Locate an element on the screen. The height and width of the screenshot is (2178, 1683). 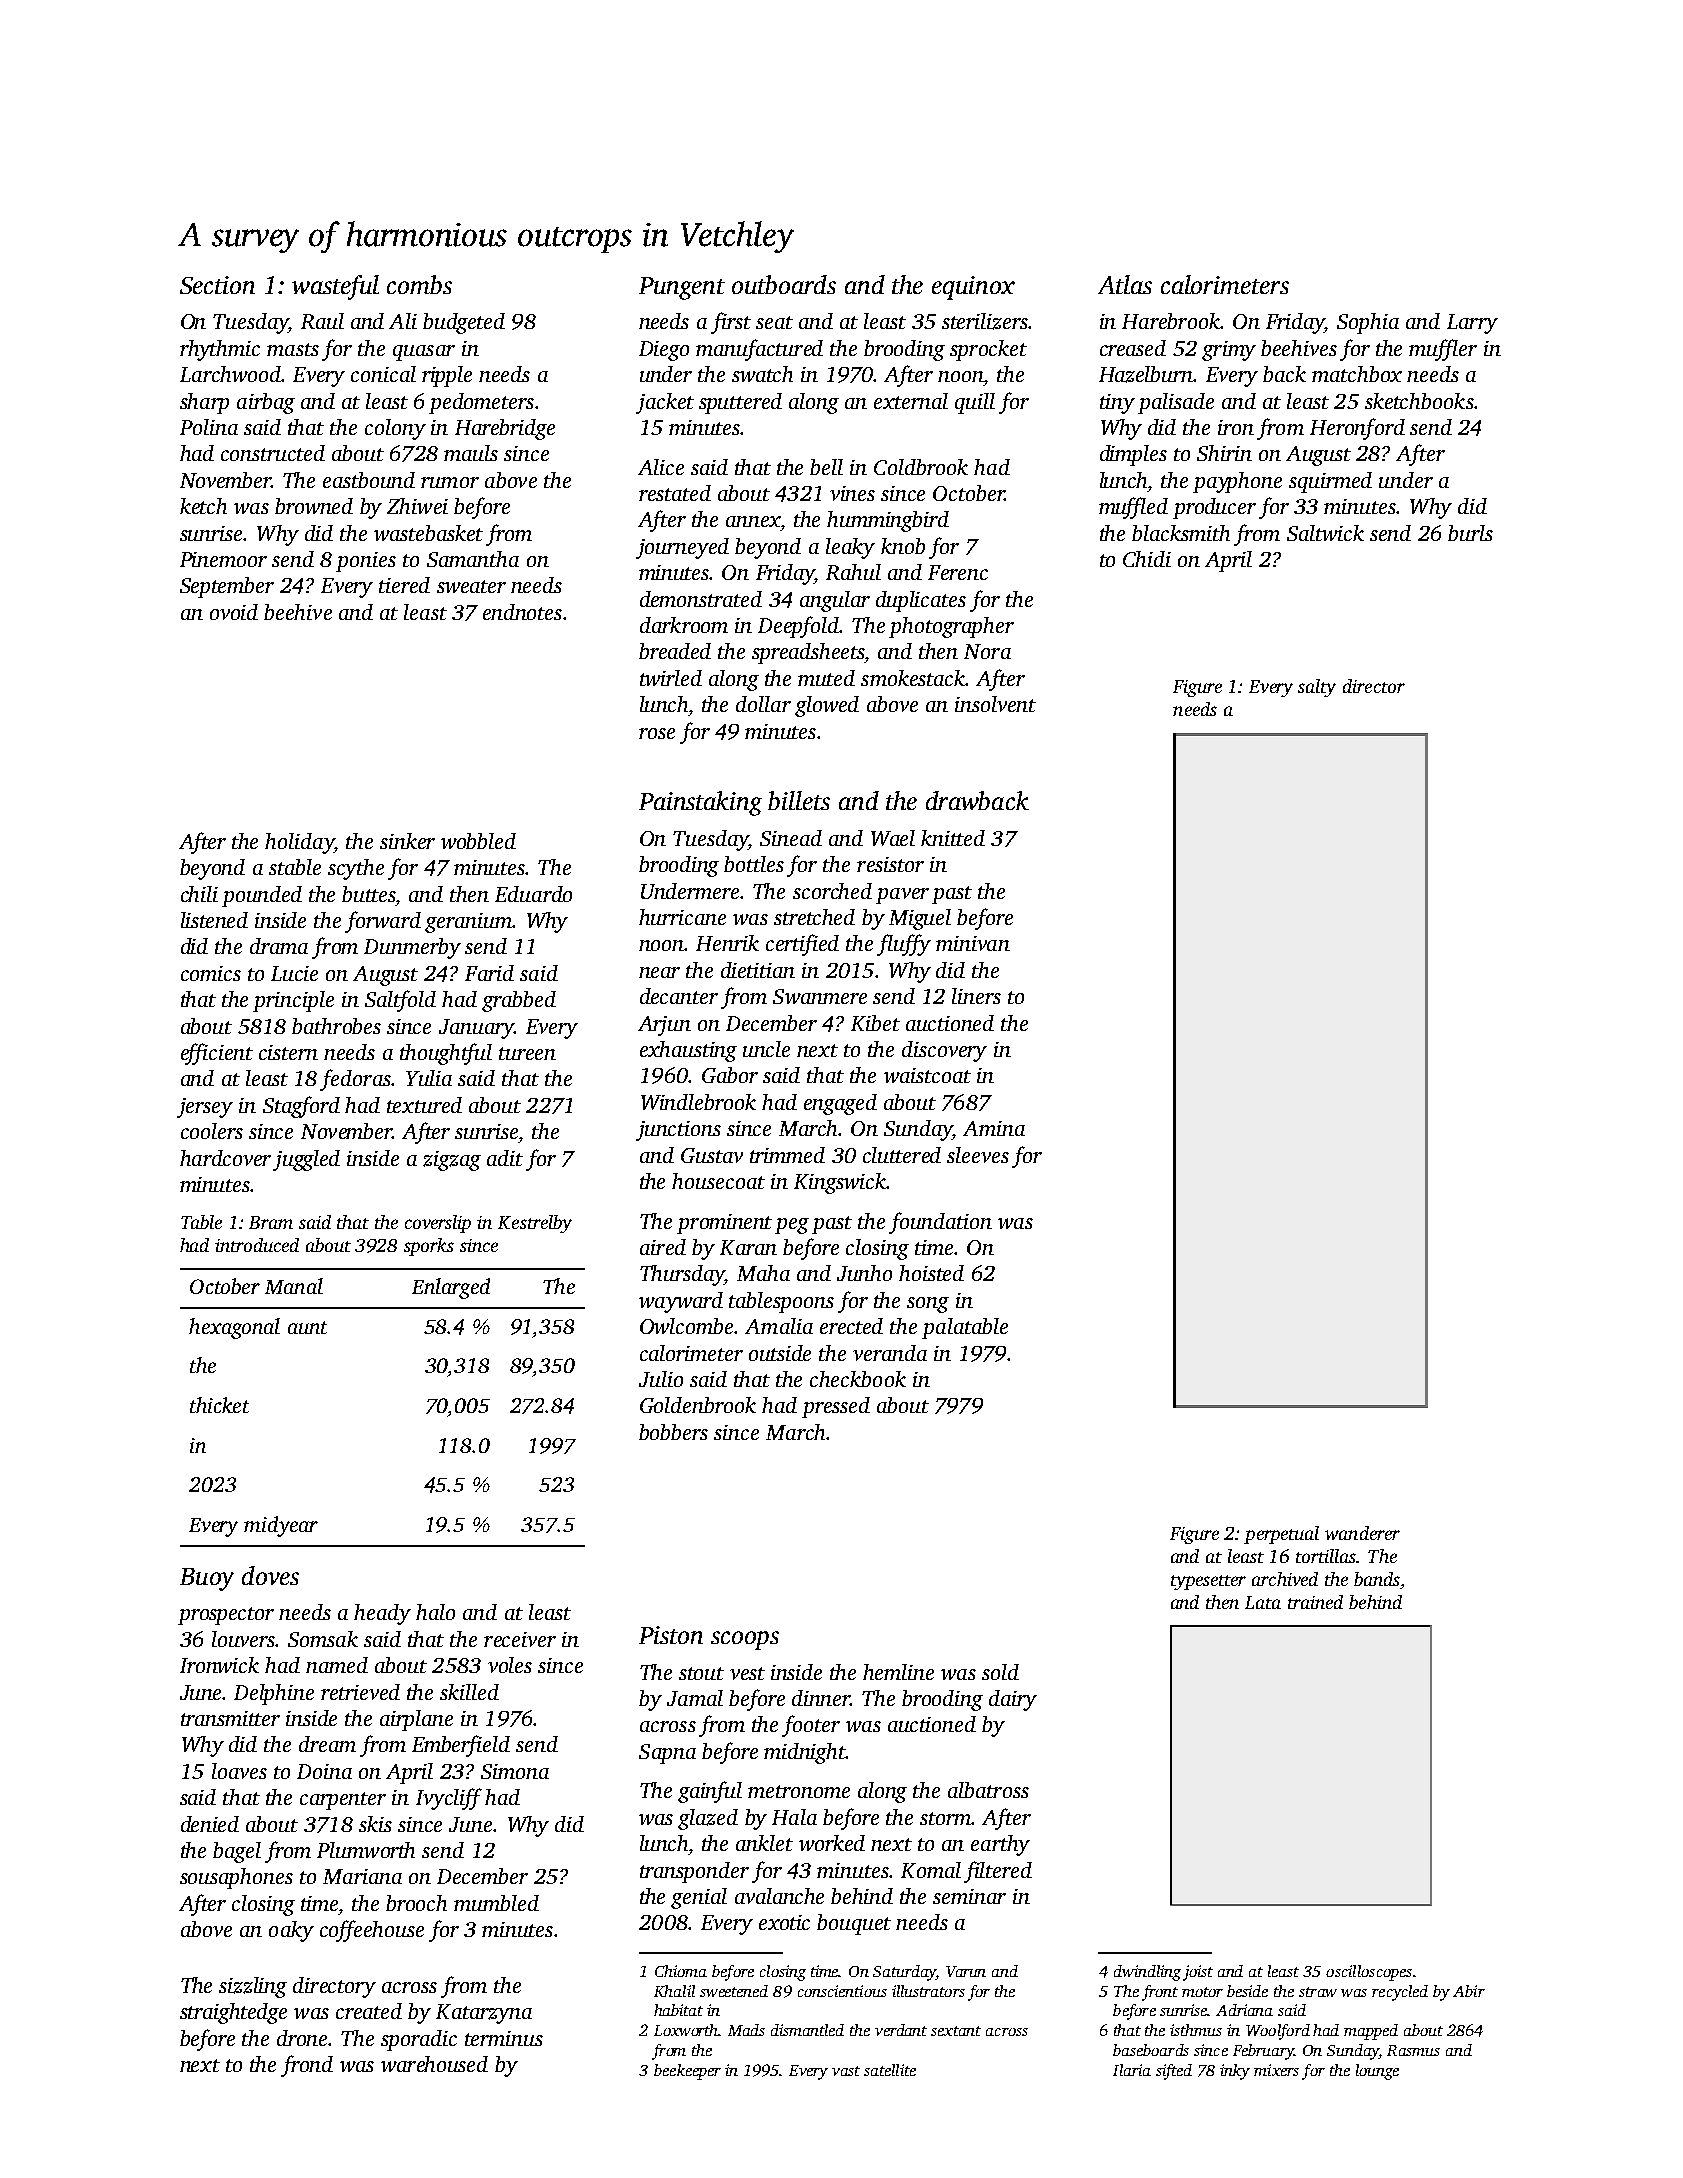
outboards is located at coordinates (784, 284).
